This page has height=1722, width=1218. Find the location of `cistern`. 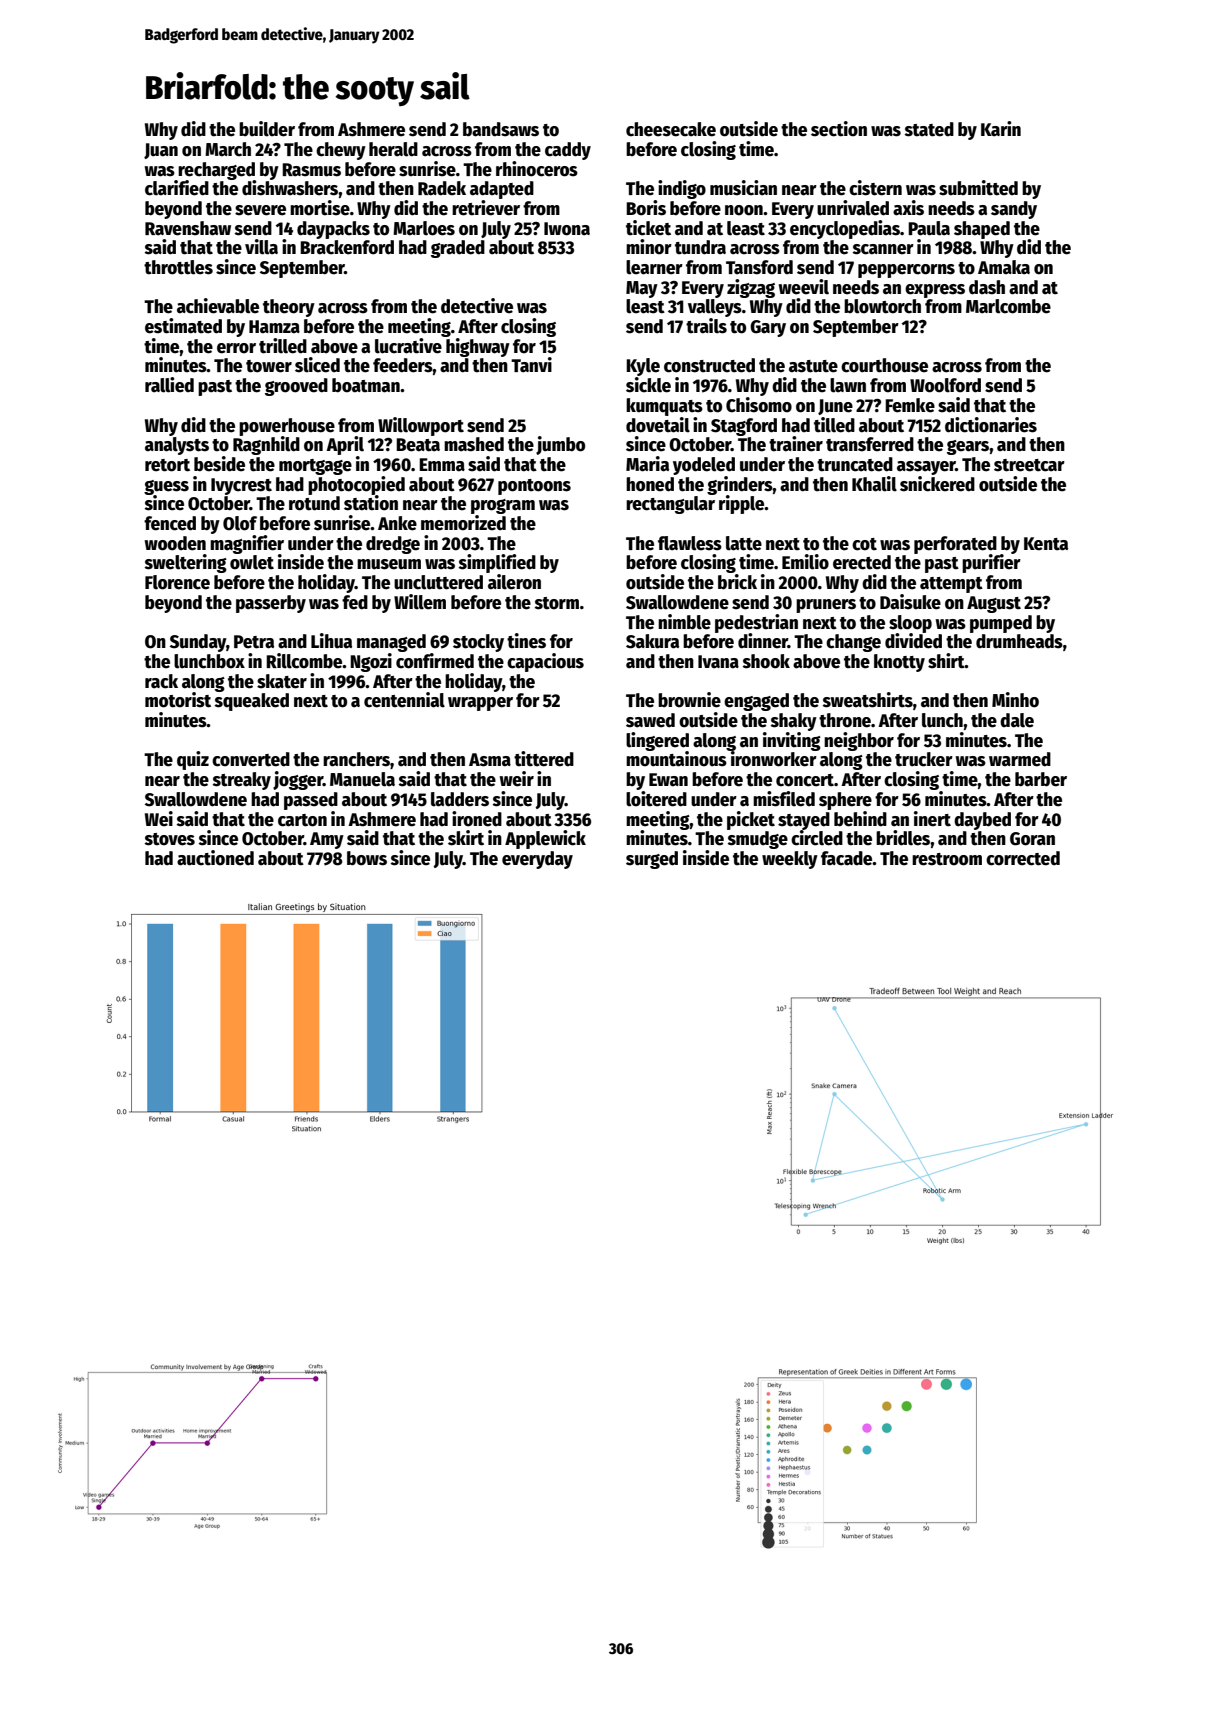

cistern is located at coordinates (875, 188).
